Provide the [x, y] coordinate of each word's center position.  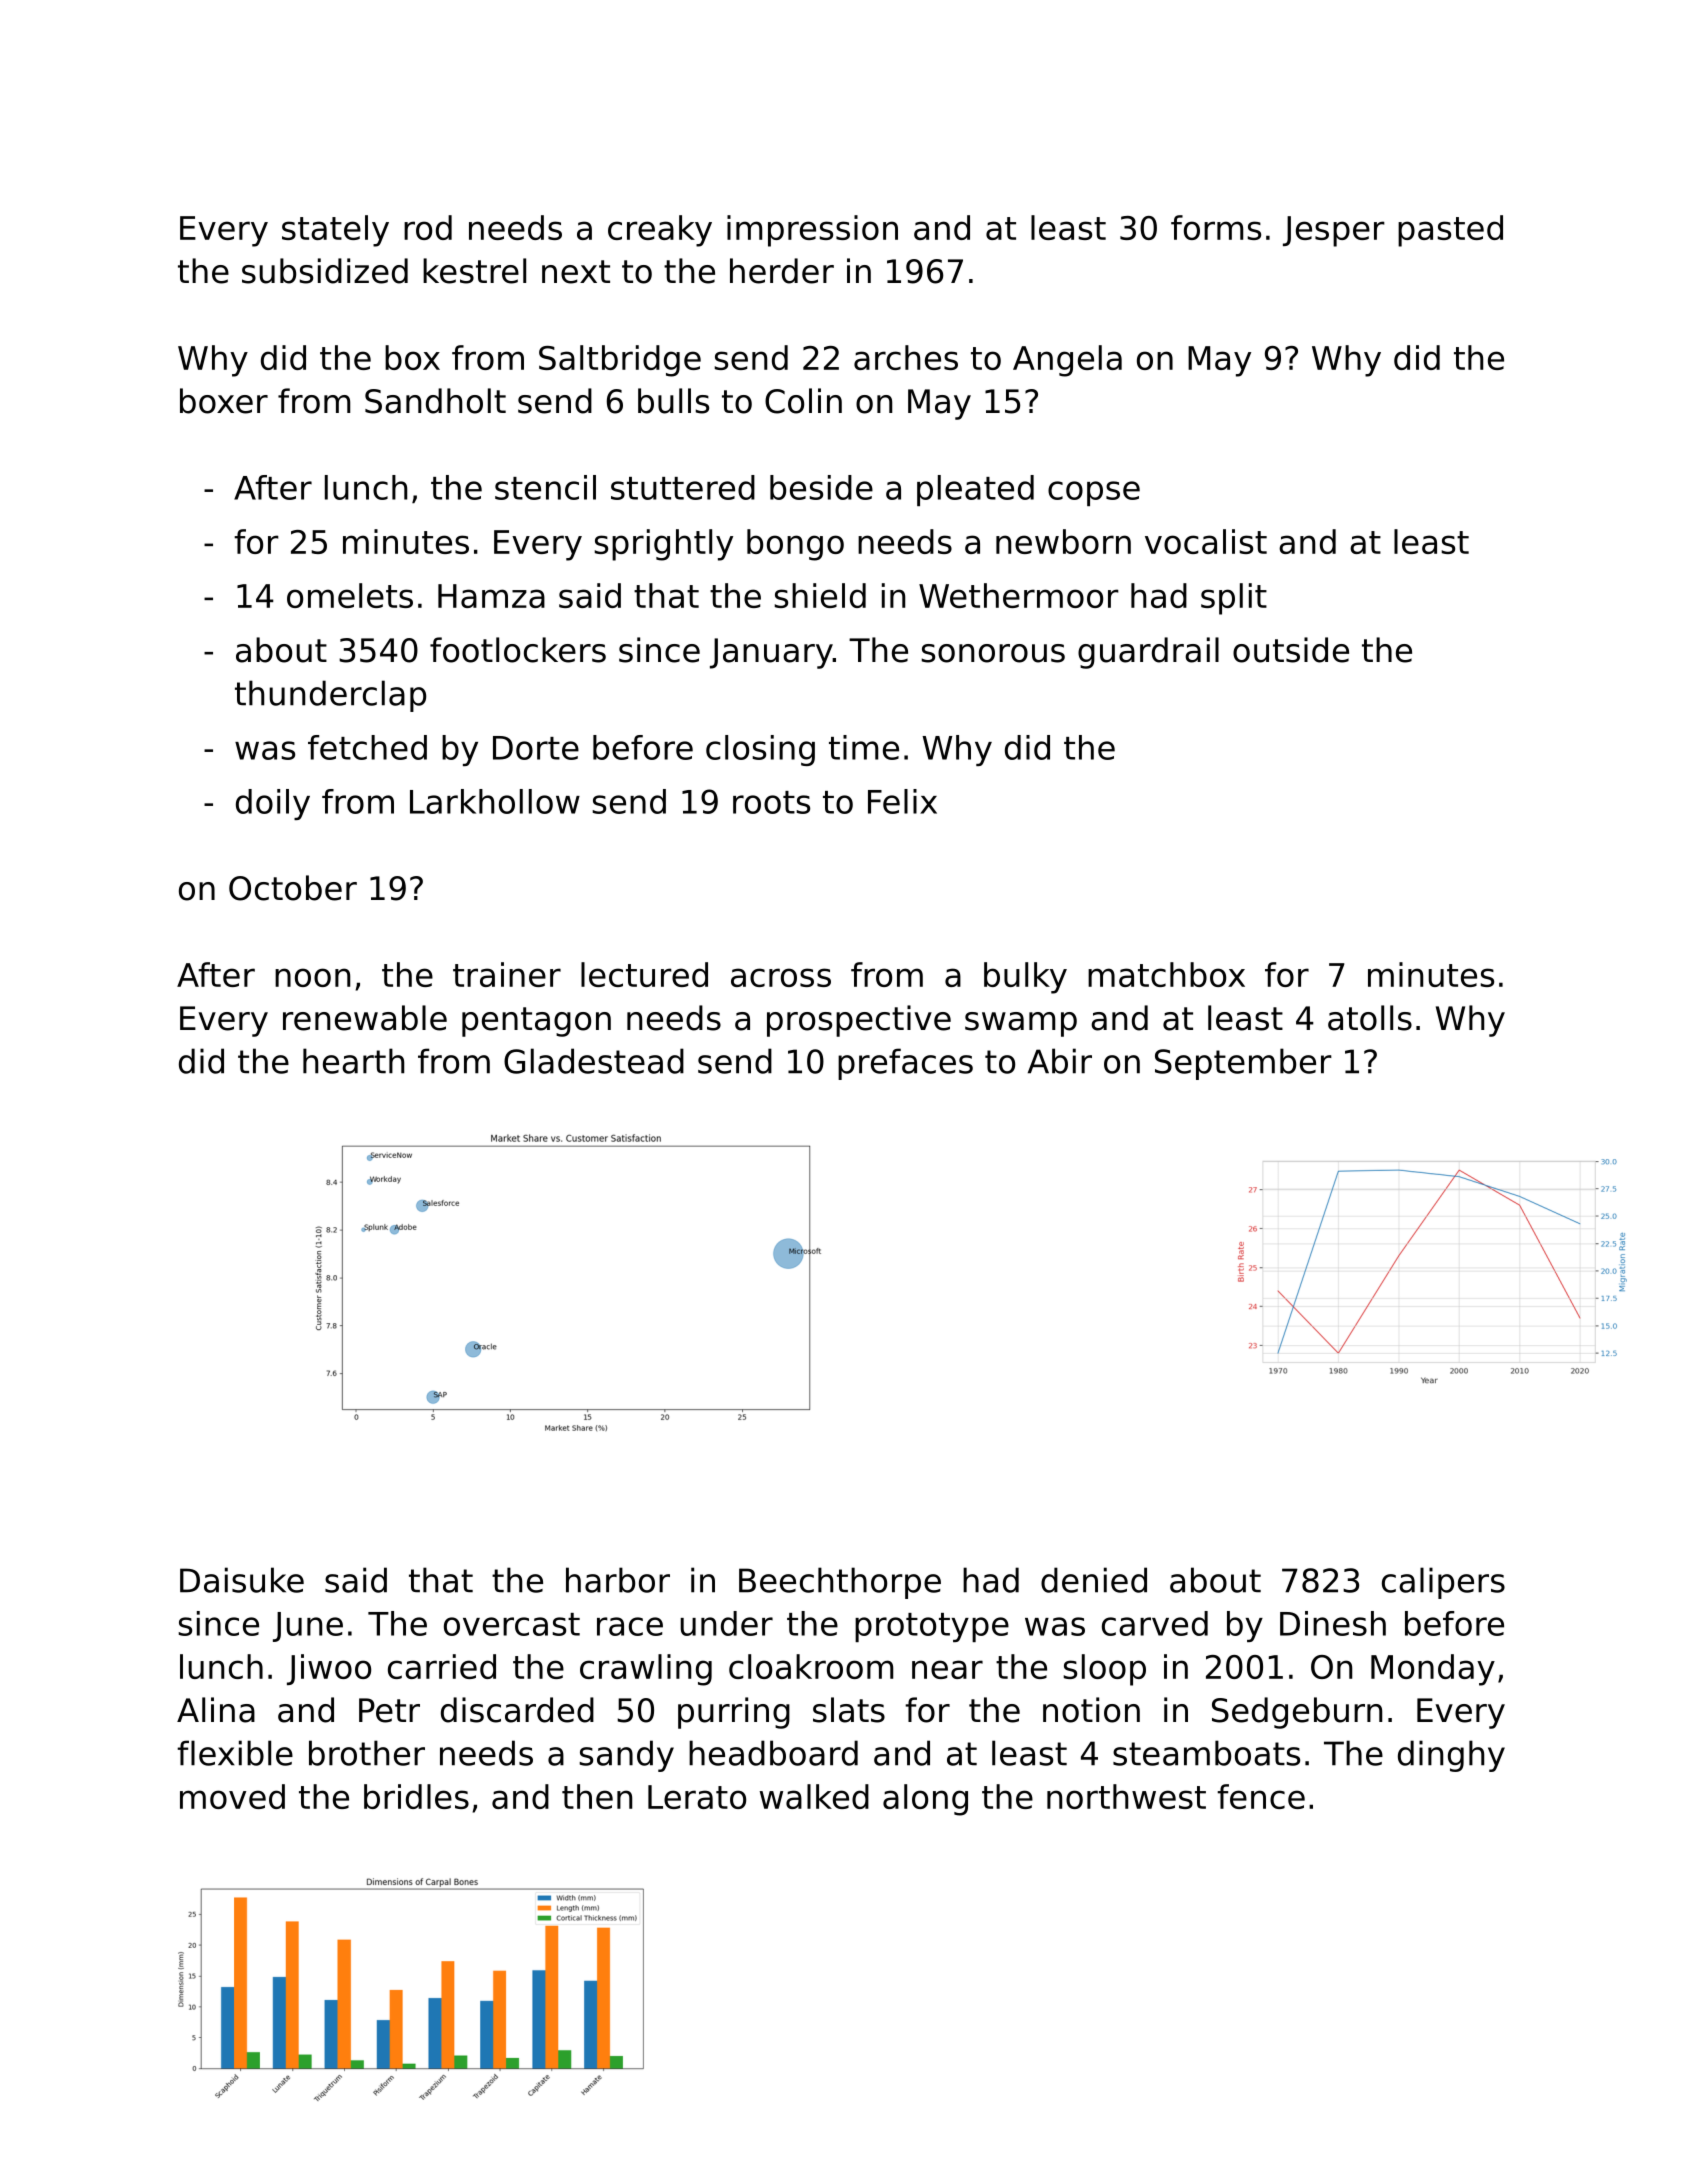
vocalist [1206, 541]
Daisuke [242, 1580]
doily [273, 804]
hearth [353, 1061]
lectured [644, 974]
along [925, 1800]
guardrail [1148, 653]
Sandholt [435, 401]
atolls [1370, 1018]
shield [820, 595]
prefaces [905, 1064]
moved [232, 1796]
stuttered [683, 487]
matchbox [1166, 974]
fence [1261, 1796]
